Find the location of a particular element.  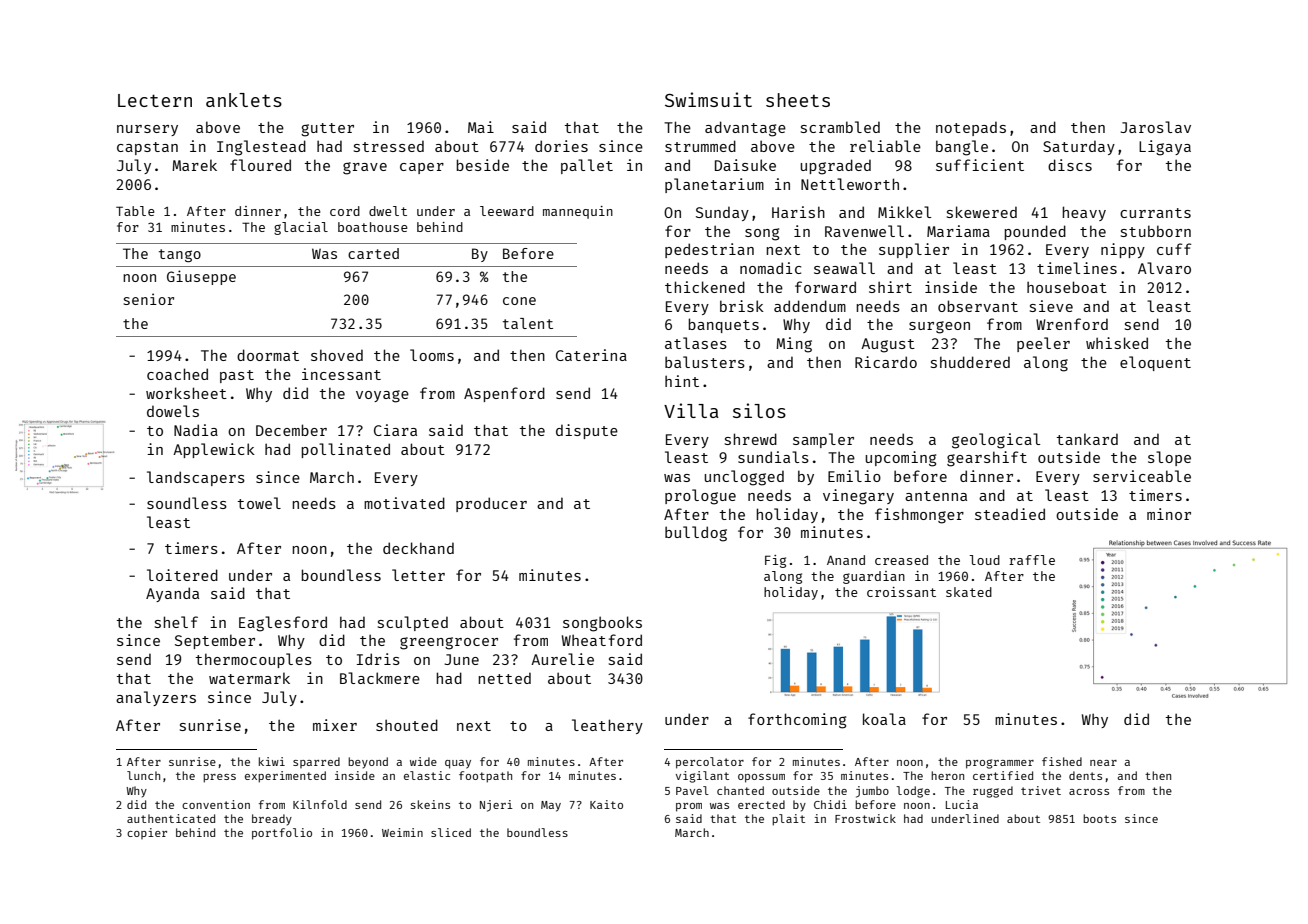

houseboat is located at coordinates (1067, 287).
